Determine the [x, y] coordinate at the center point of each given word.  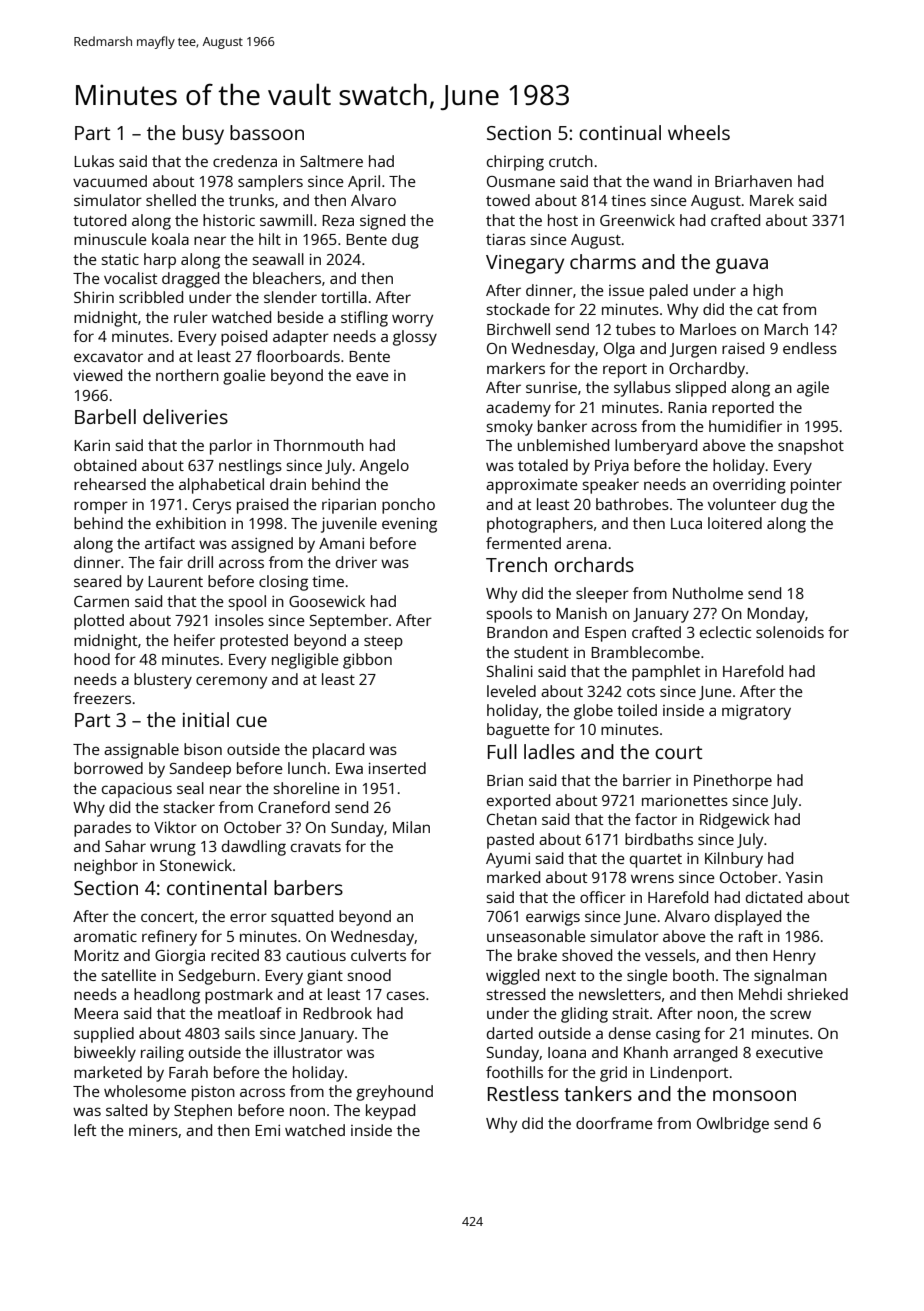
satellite [128, 975]
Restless [523, 1093]
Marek [772, 200]
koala [170, 239]
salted [126, 1110]
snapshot [811, 447]
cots [641, 692]
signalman [790, 977]
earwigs [553, 918]
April [364, 183]
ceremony [231, 682]
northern [187, 375]
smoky [509, 428]
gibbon [367, 661]
